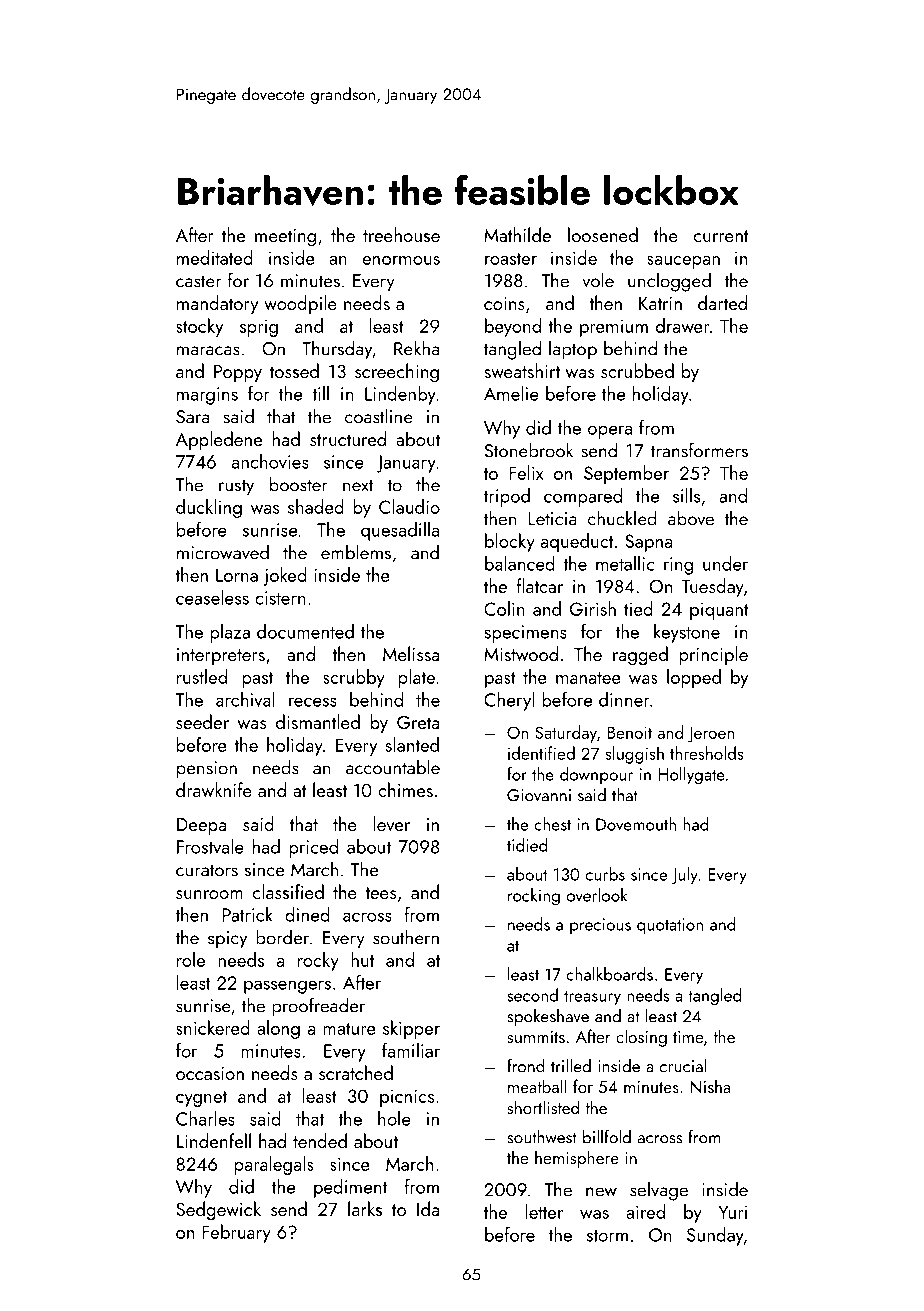  Describe the element at coordinates (691, 518) in the screenshot. I see `above` at that location.
